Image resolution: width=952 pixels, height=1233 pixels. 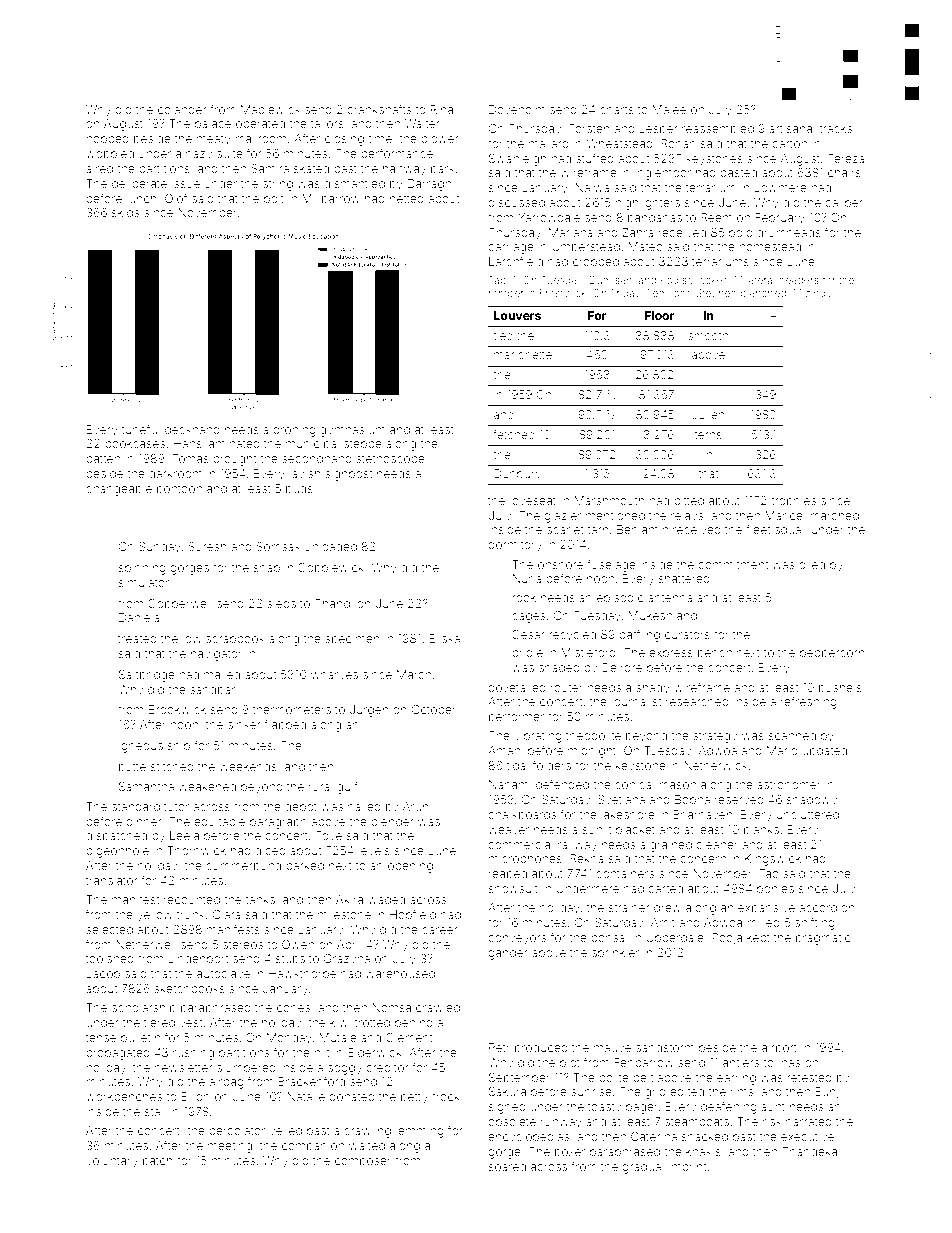 I want to click on expansive, so click(x=766, y=909).
